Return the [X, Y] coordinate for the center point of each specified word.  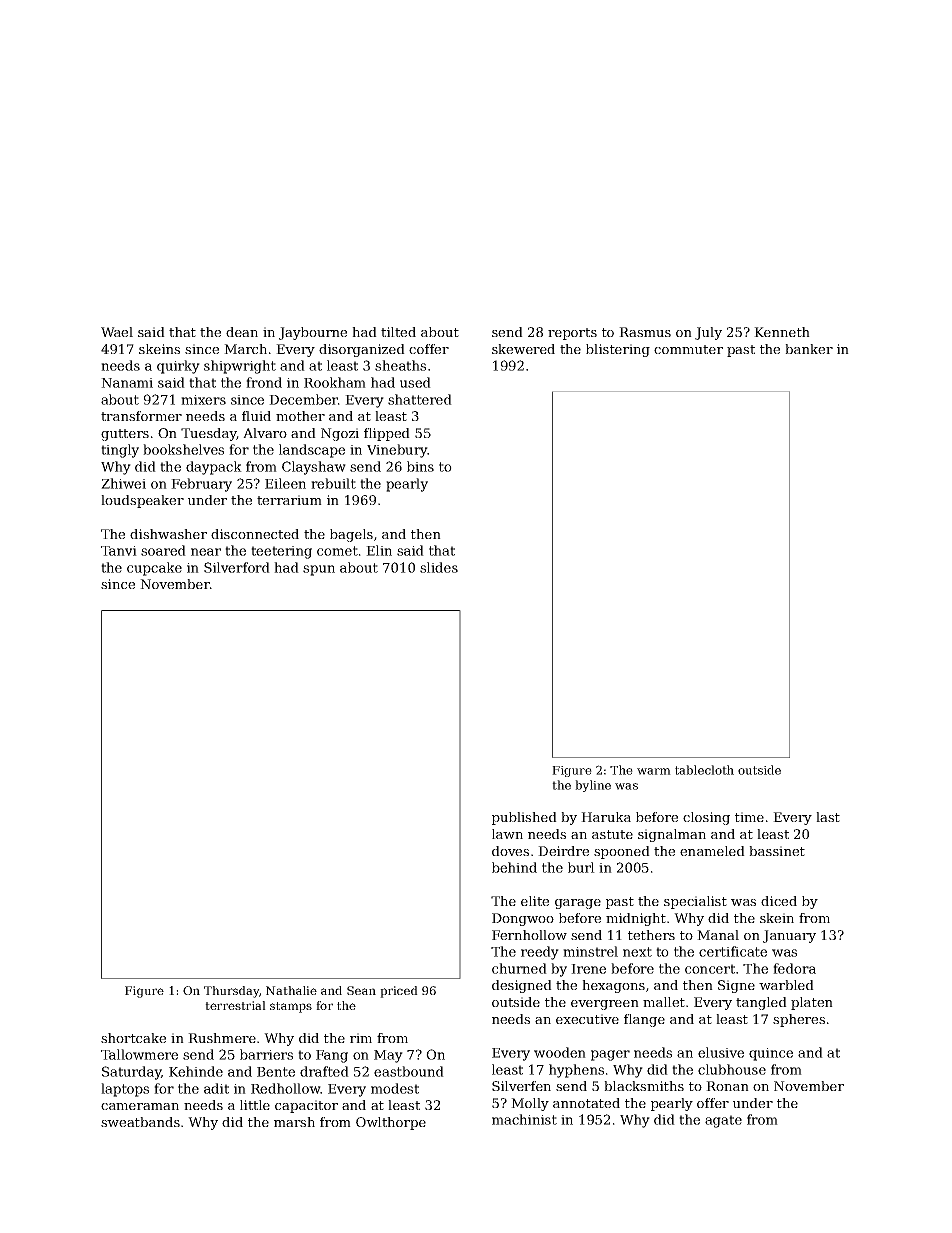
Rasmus [645, 332]
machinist [524, 1119]
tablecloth [704, 770]
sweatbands [140, 1122]
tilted [398, 332]
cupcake [154, 569]
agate [723, 1121]
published [524, 818]
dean [242, 332]
